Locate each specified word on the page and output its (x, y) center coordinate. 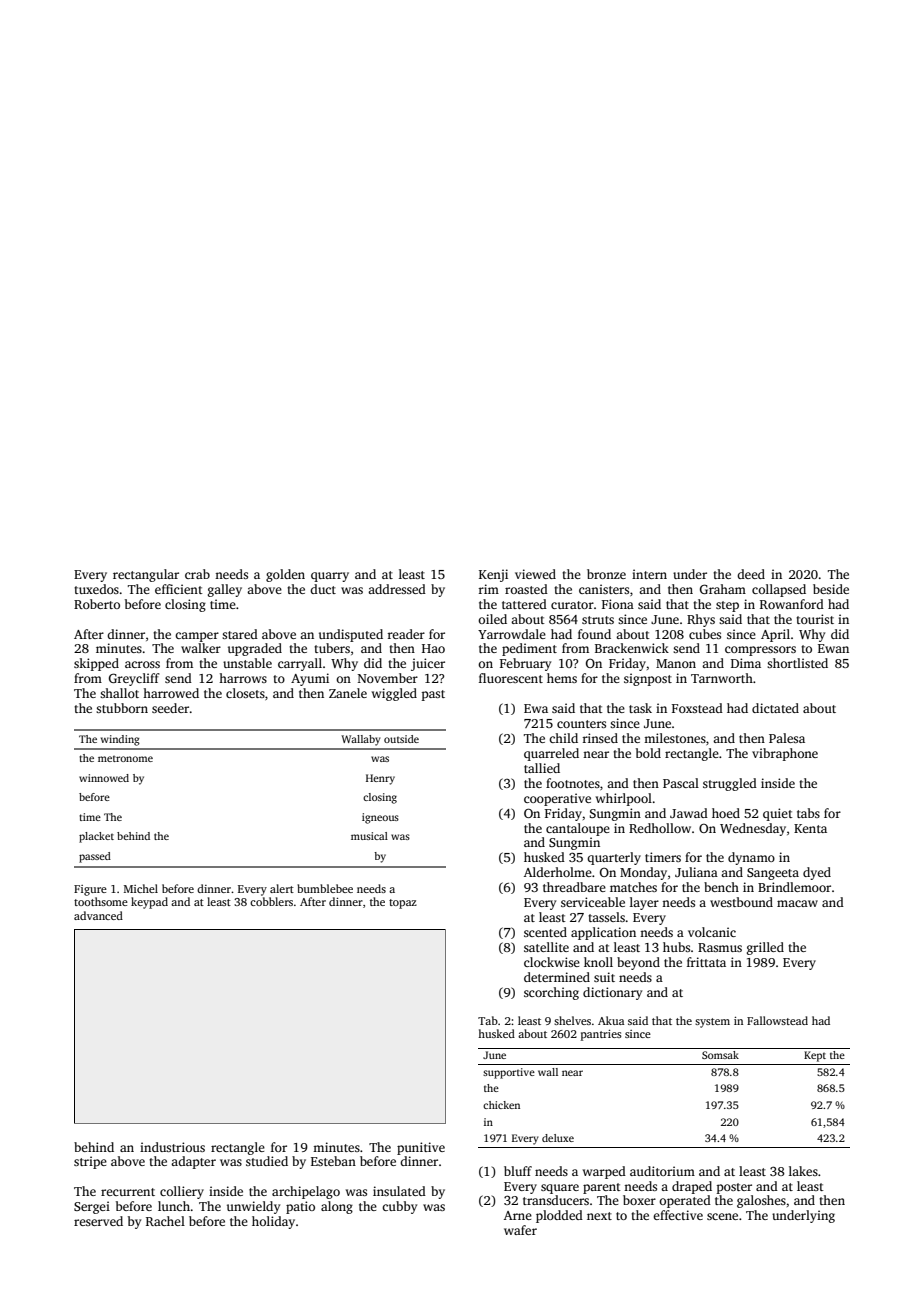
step (727, 606)
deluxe (558, 1138)
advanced (98, 915)
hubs (676, 947)
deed (751, 574)
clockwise (552, 962)
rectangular (146, 575)
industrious (172, 1147)
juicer (428, 664)
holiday (273, 1222)
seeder (170, 708)
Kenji (493, 575)
